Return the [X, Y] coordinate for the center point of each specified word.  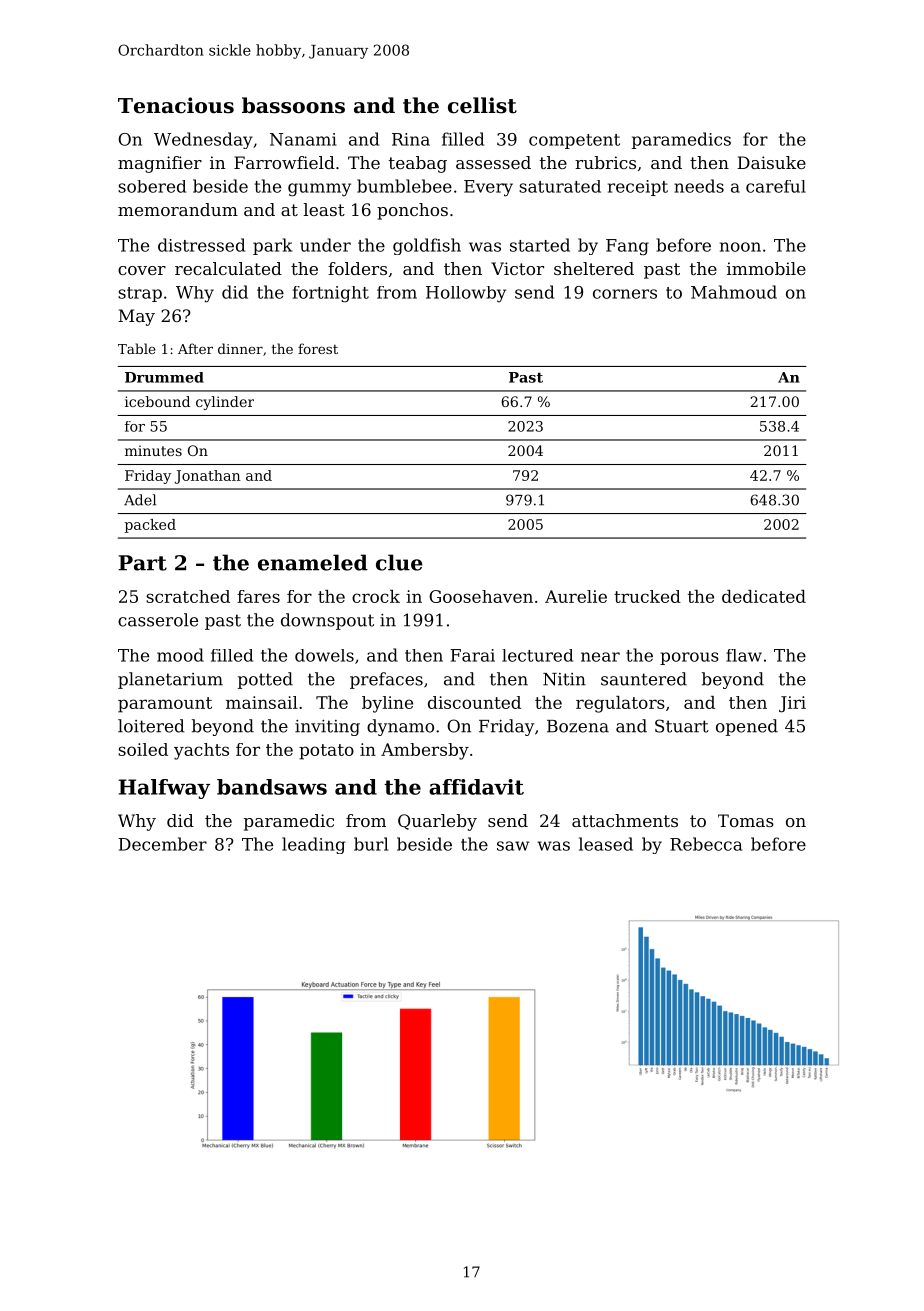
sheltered [594, 268]
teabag [418, 164]
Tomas [746, 820]
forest [318, 348]
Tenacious [176, 105]
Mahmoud [734, 292]
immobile [766, 268]
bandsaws [272, 787]
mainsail [262, 702]
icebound [157, 401]
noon [740, 247]
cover [142, 270]
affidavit [476, 787]
